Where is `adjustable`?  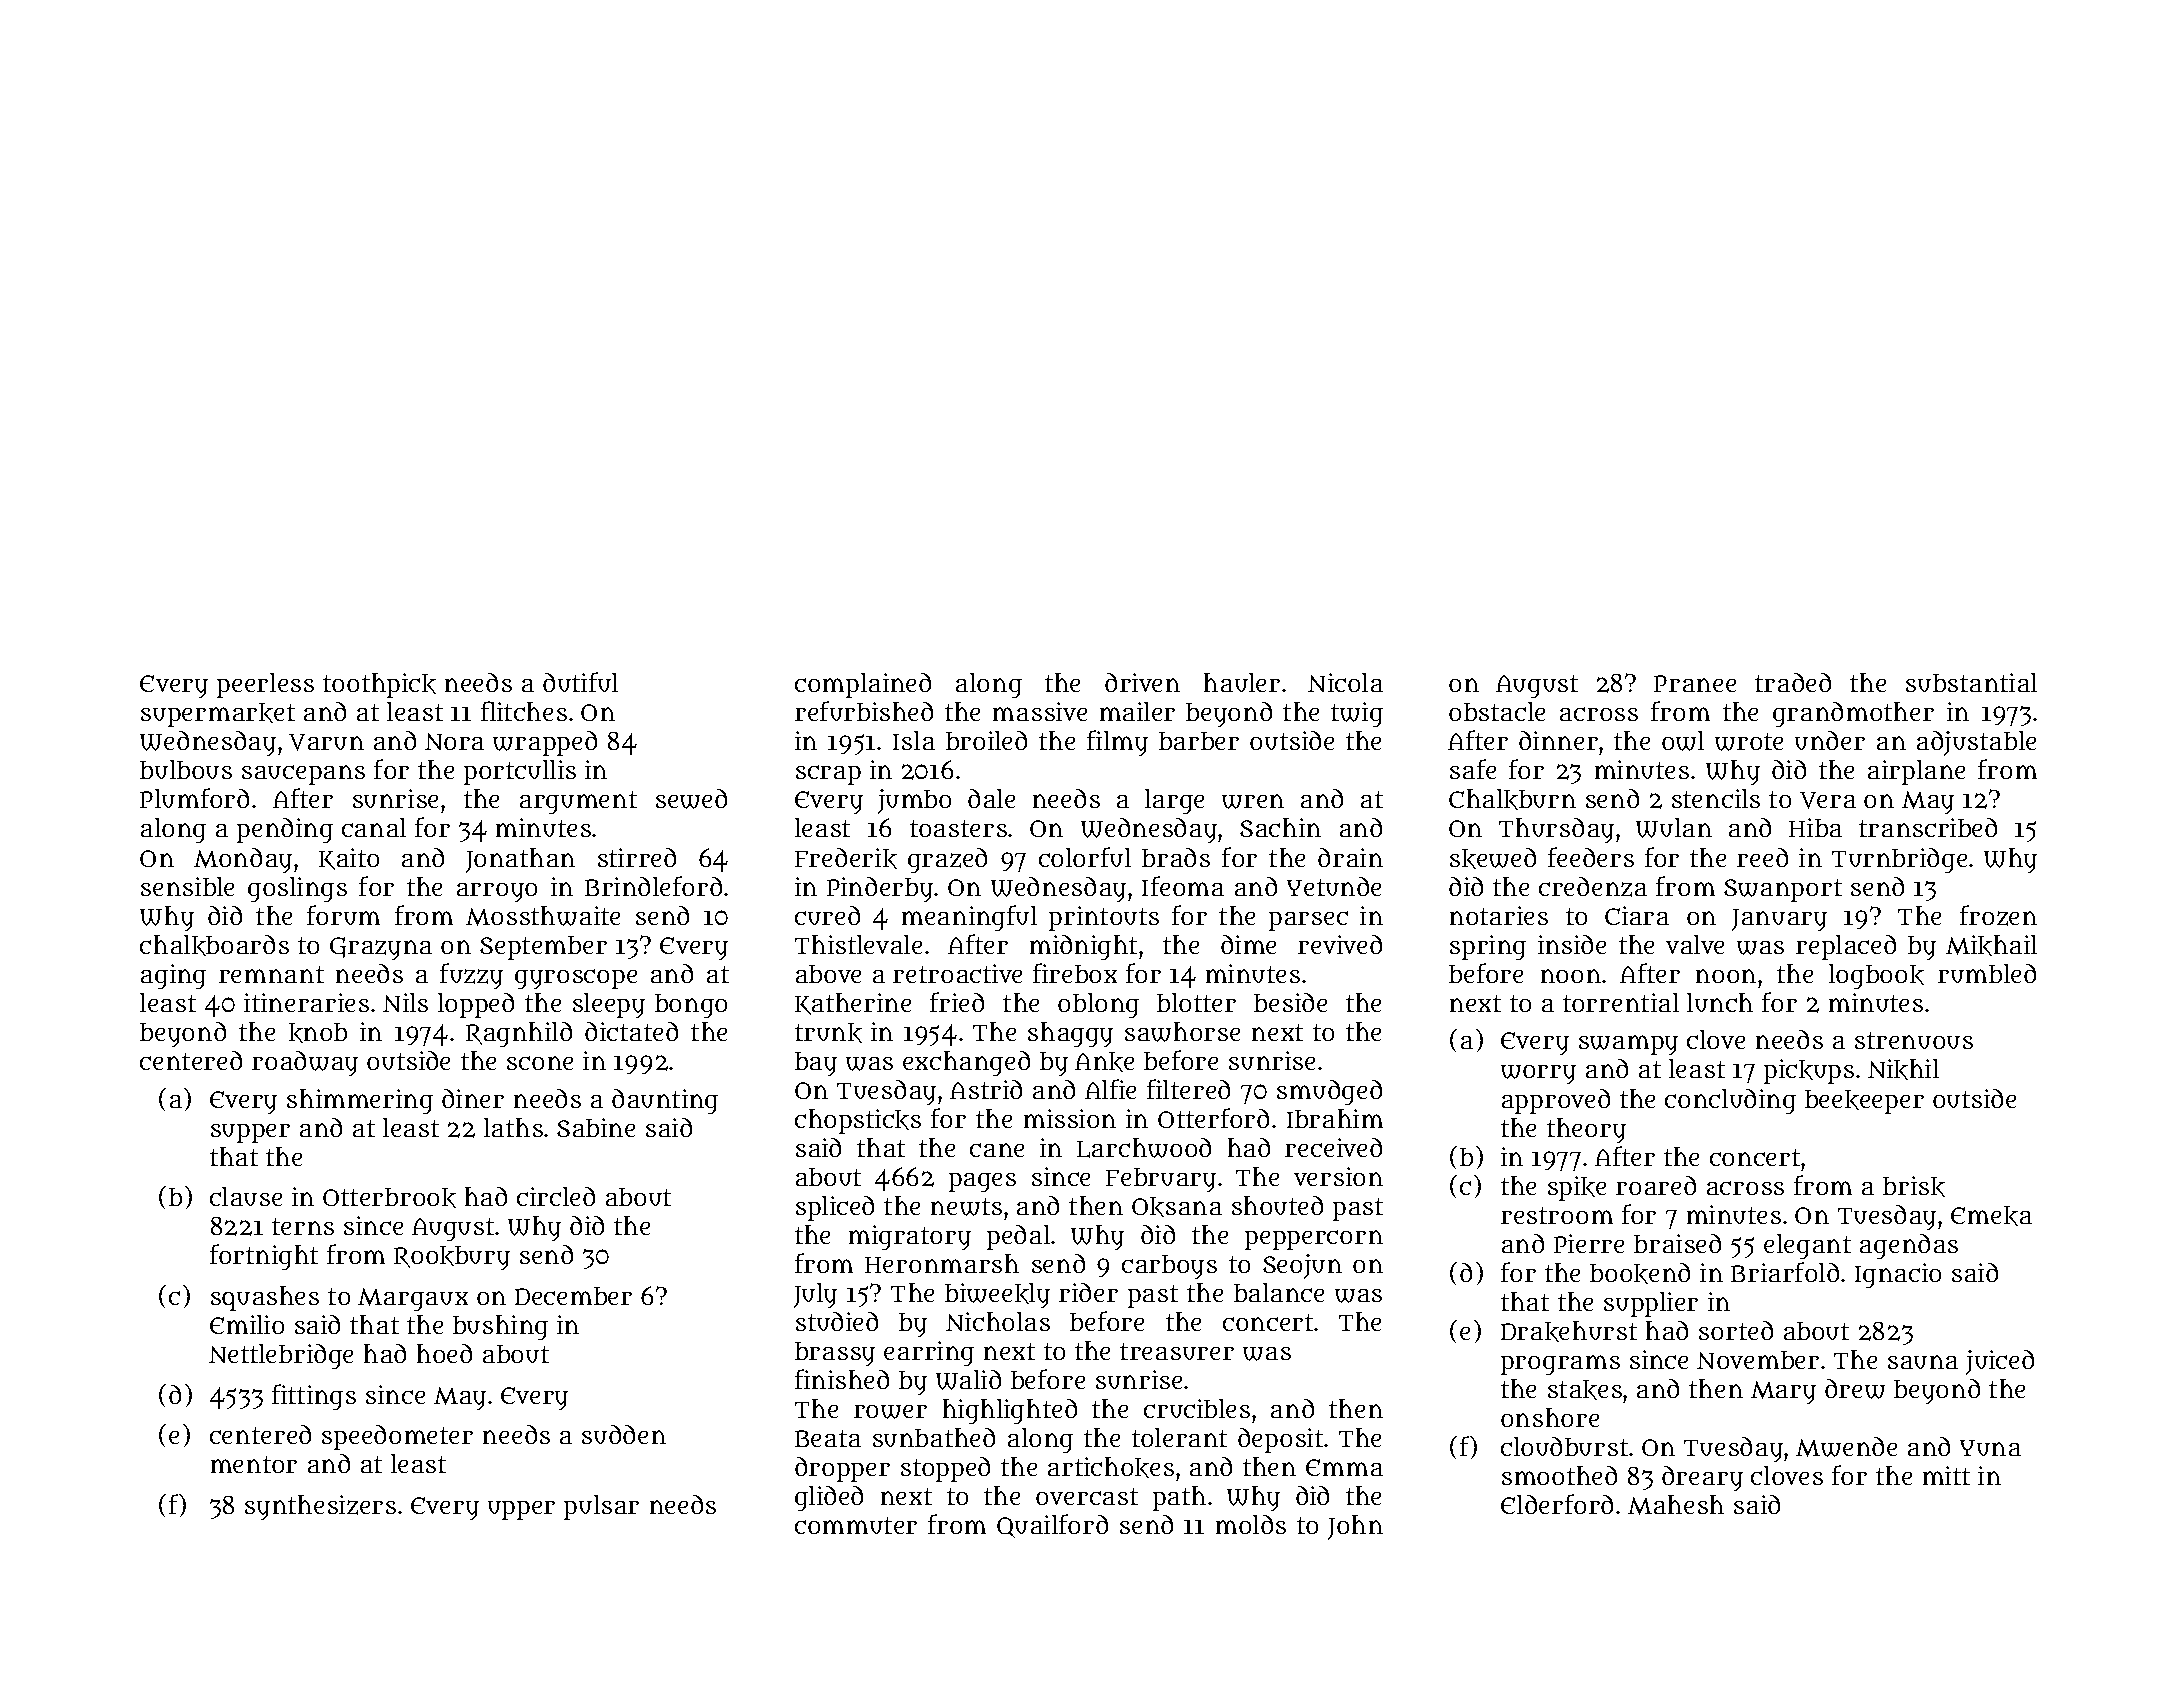 adjustable is located at coordinates (1976, 743).
